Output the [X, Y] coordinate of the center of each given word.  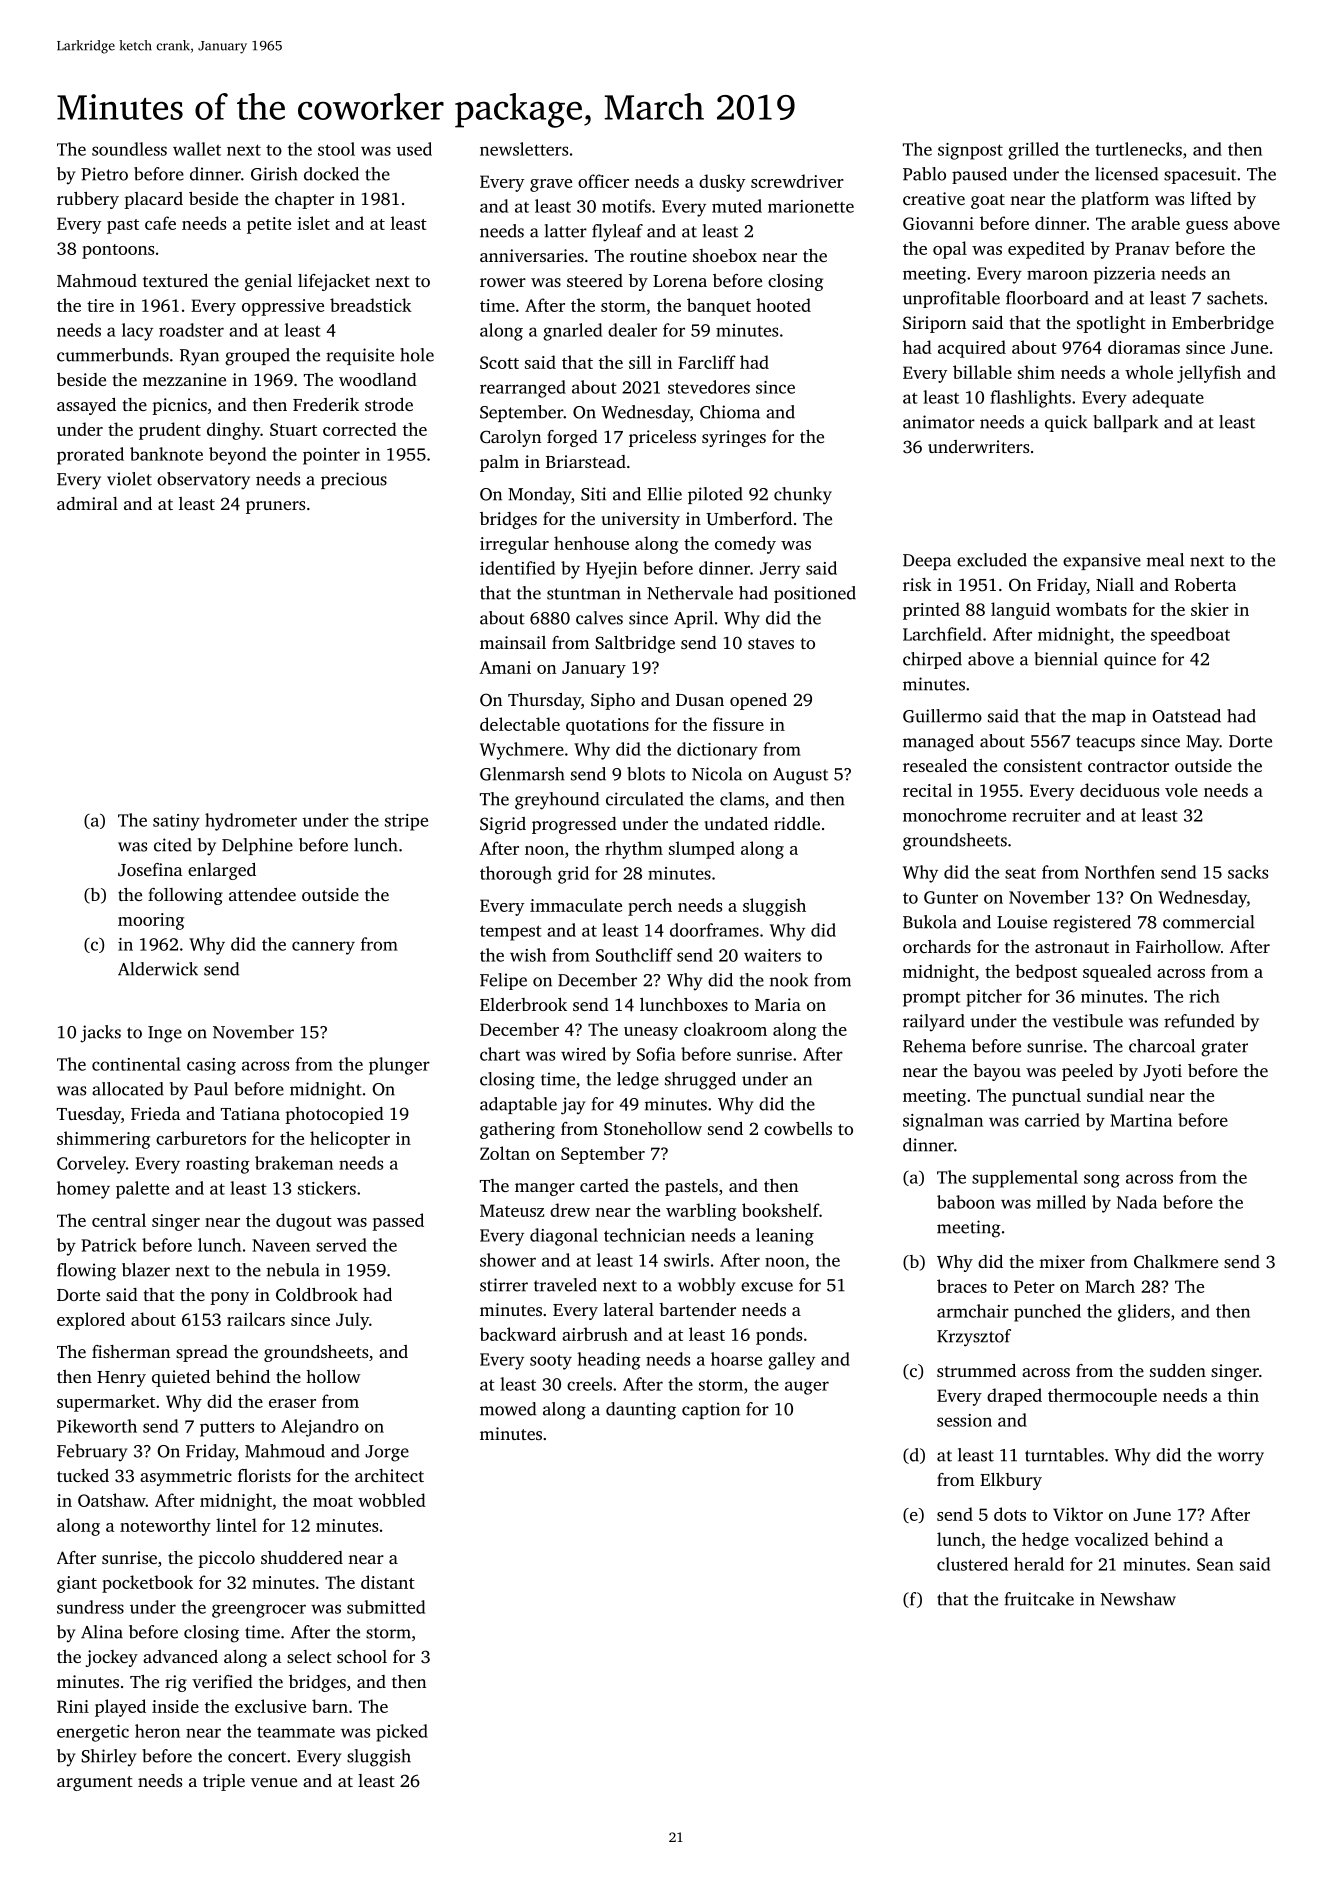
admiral [87, 503]
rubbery [88, 200]
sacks [1248, 872]
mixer [1062, 1261]
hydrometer [251, 822]
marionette [811, 206]
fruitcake [1039, 1599]
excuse [767, 1287]
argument [95, 1783]
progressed [574, 825]
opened [758, 701]
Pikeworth [97, 1426]
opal [950, 250]
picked [402, 1733]
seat [1020, 873]
